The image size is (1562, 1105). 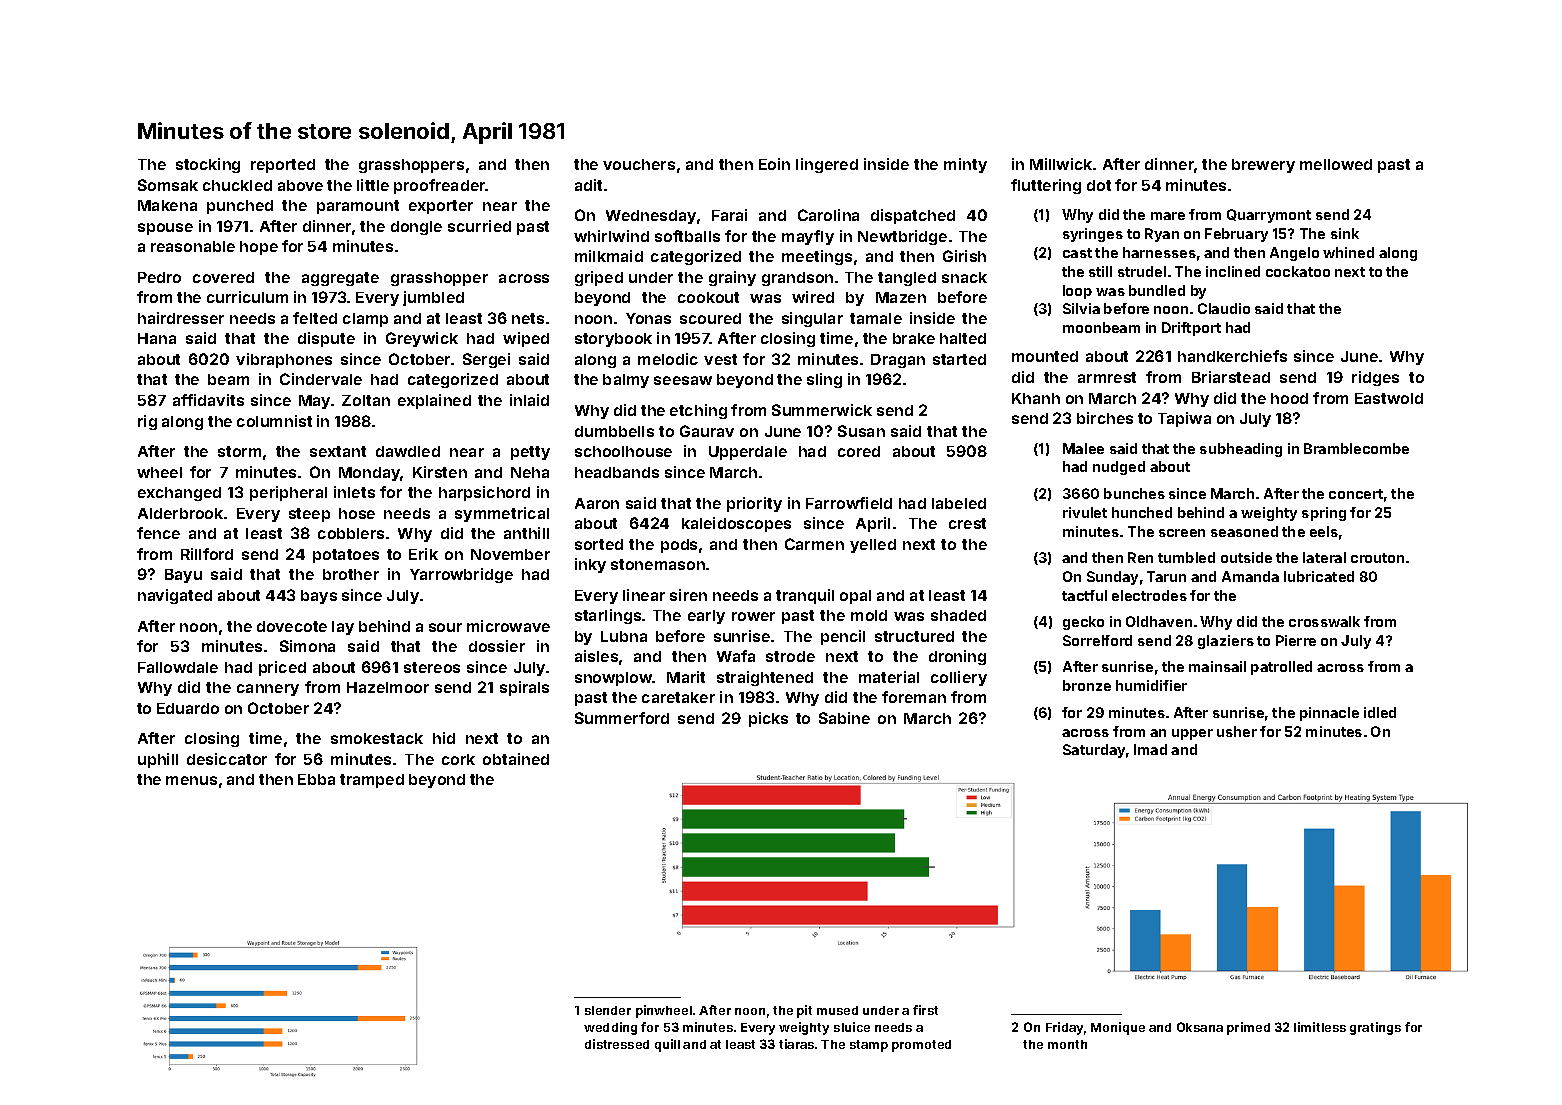 I want to click on mused, so click(x=837, y=1010).
